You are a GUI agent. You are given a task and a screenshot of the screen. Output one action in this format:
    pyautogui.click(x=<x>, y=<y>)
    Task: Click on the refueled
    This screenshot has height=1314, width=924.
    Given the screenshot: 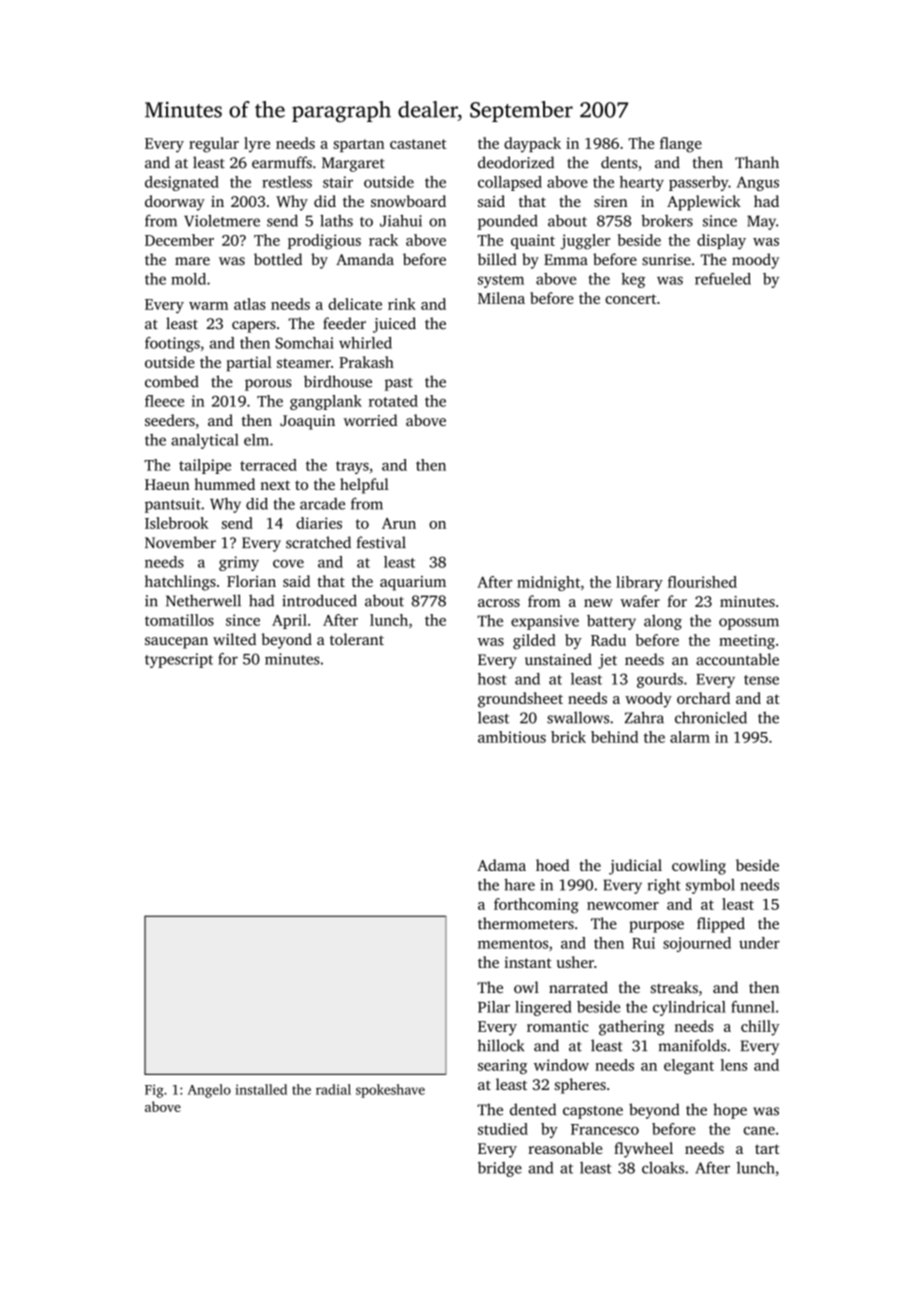 What is the action you would take?
    pyautogui.click(x=723, y=279)
